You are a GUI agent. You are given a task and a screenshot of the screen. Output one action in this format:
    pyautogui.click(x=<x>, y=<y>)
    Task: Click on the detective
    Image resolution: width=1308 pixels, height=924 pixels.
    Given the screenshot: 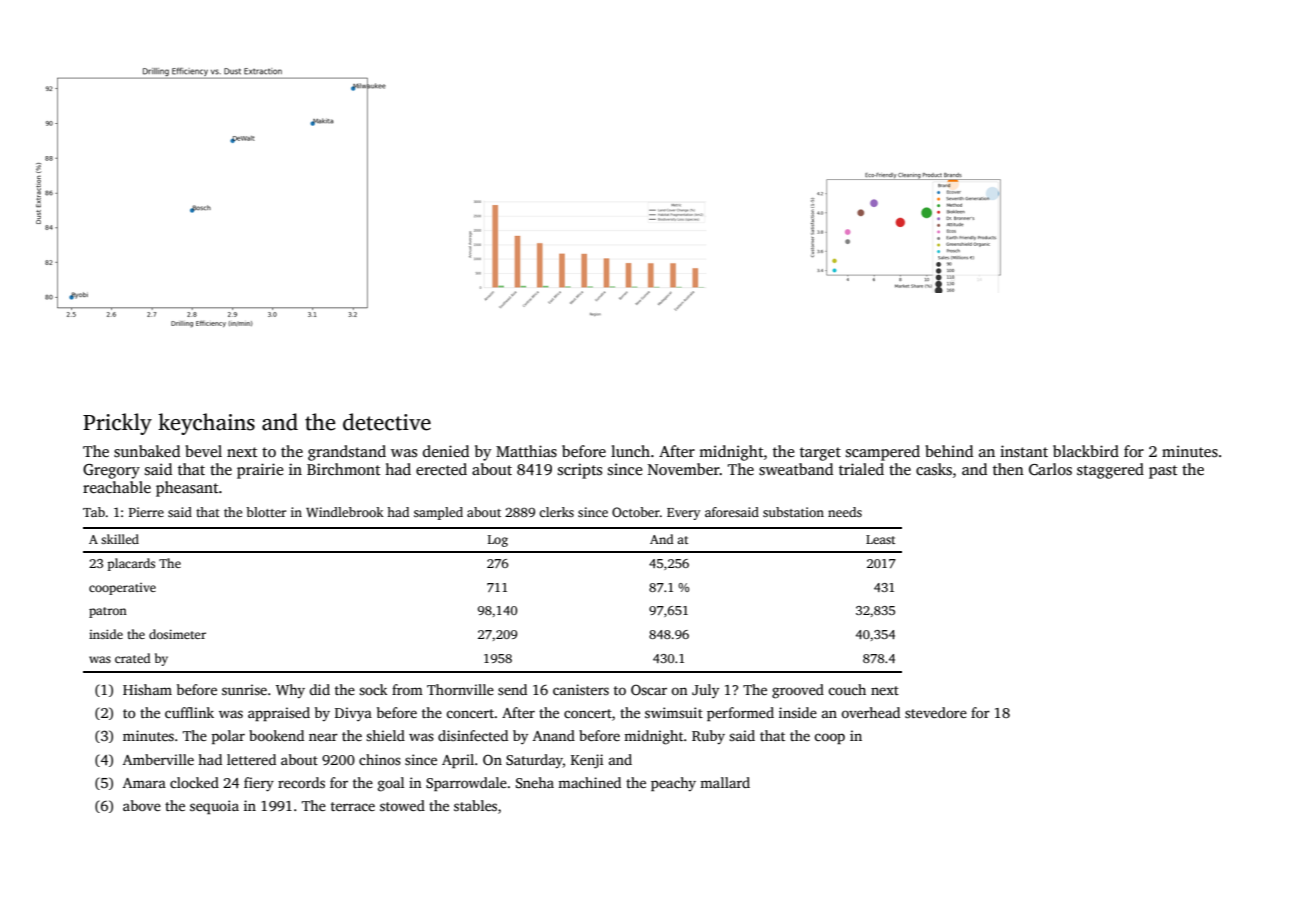 What is the action you would take?
    pyautogui.click(x=387, y=422)
